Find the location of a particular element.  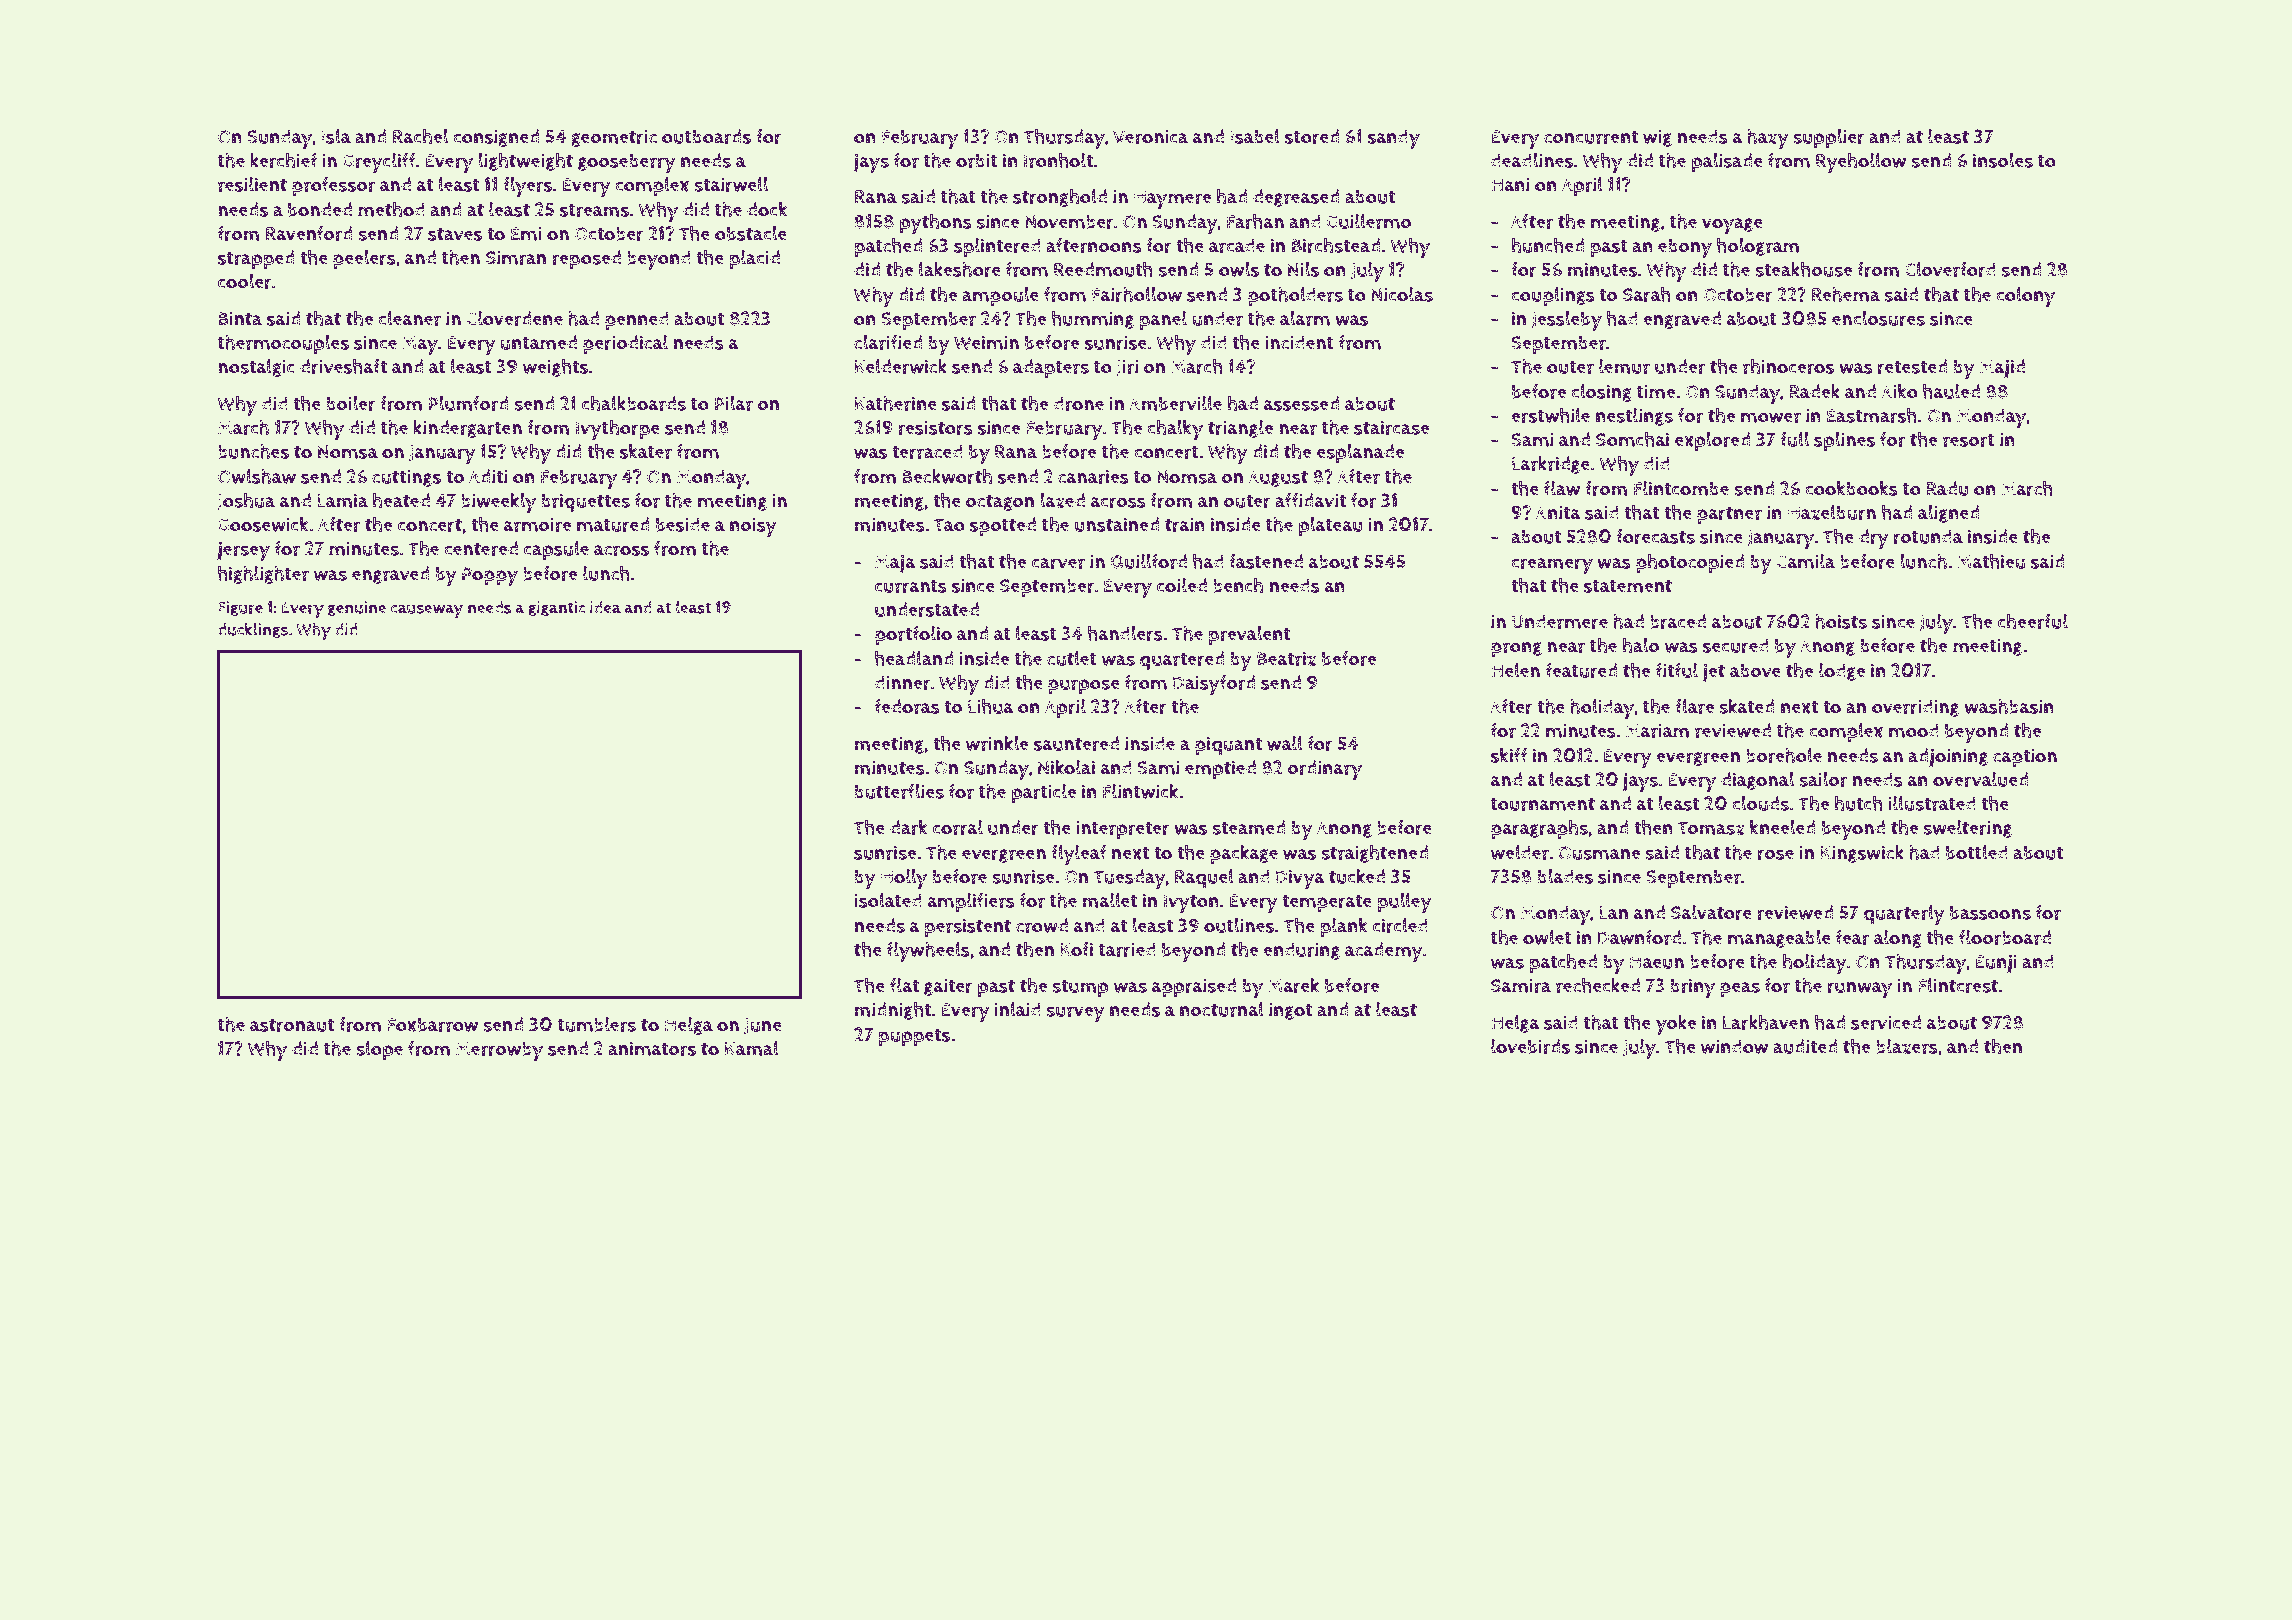

Beatriz is located at coordinates (1286, 658).
